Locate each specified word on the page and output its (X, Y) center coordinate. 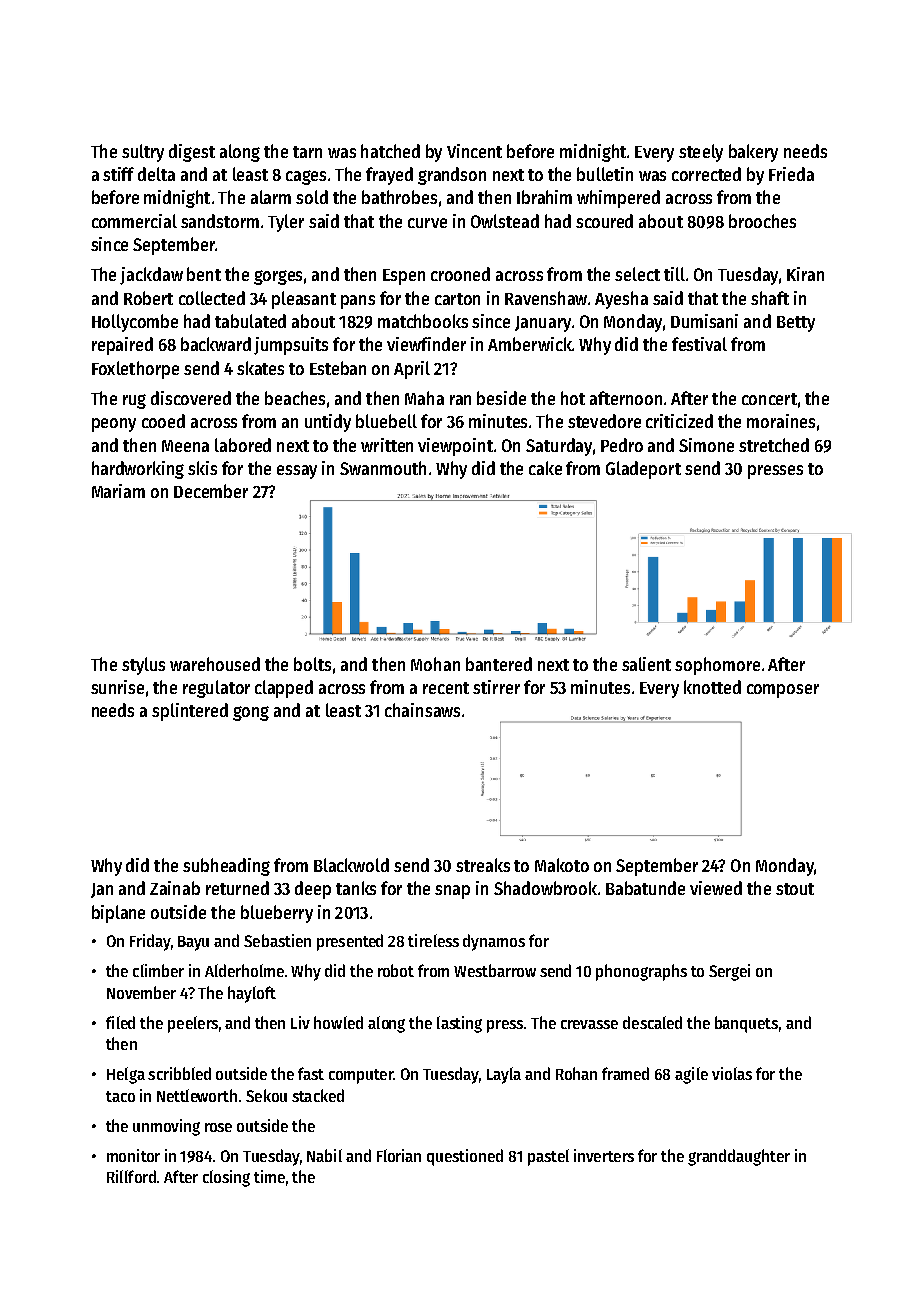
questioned (465, 1157)
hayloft (252, 994)
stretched (774, 445)
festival (699, 344)
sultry (143, 153)
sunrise (117, 687)
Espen (404, 277)
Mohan (435, 664)
